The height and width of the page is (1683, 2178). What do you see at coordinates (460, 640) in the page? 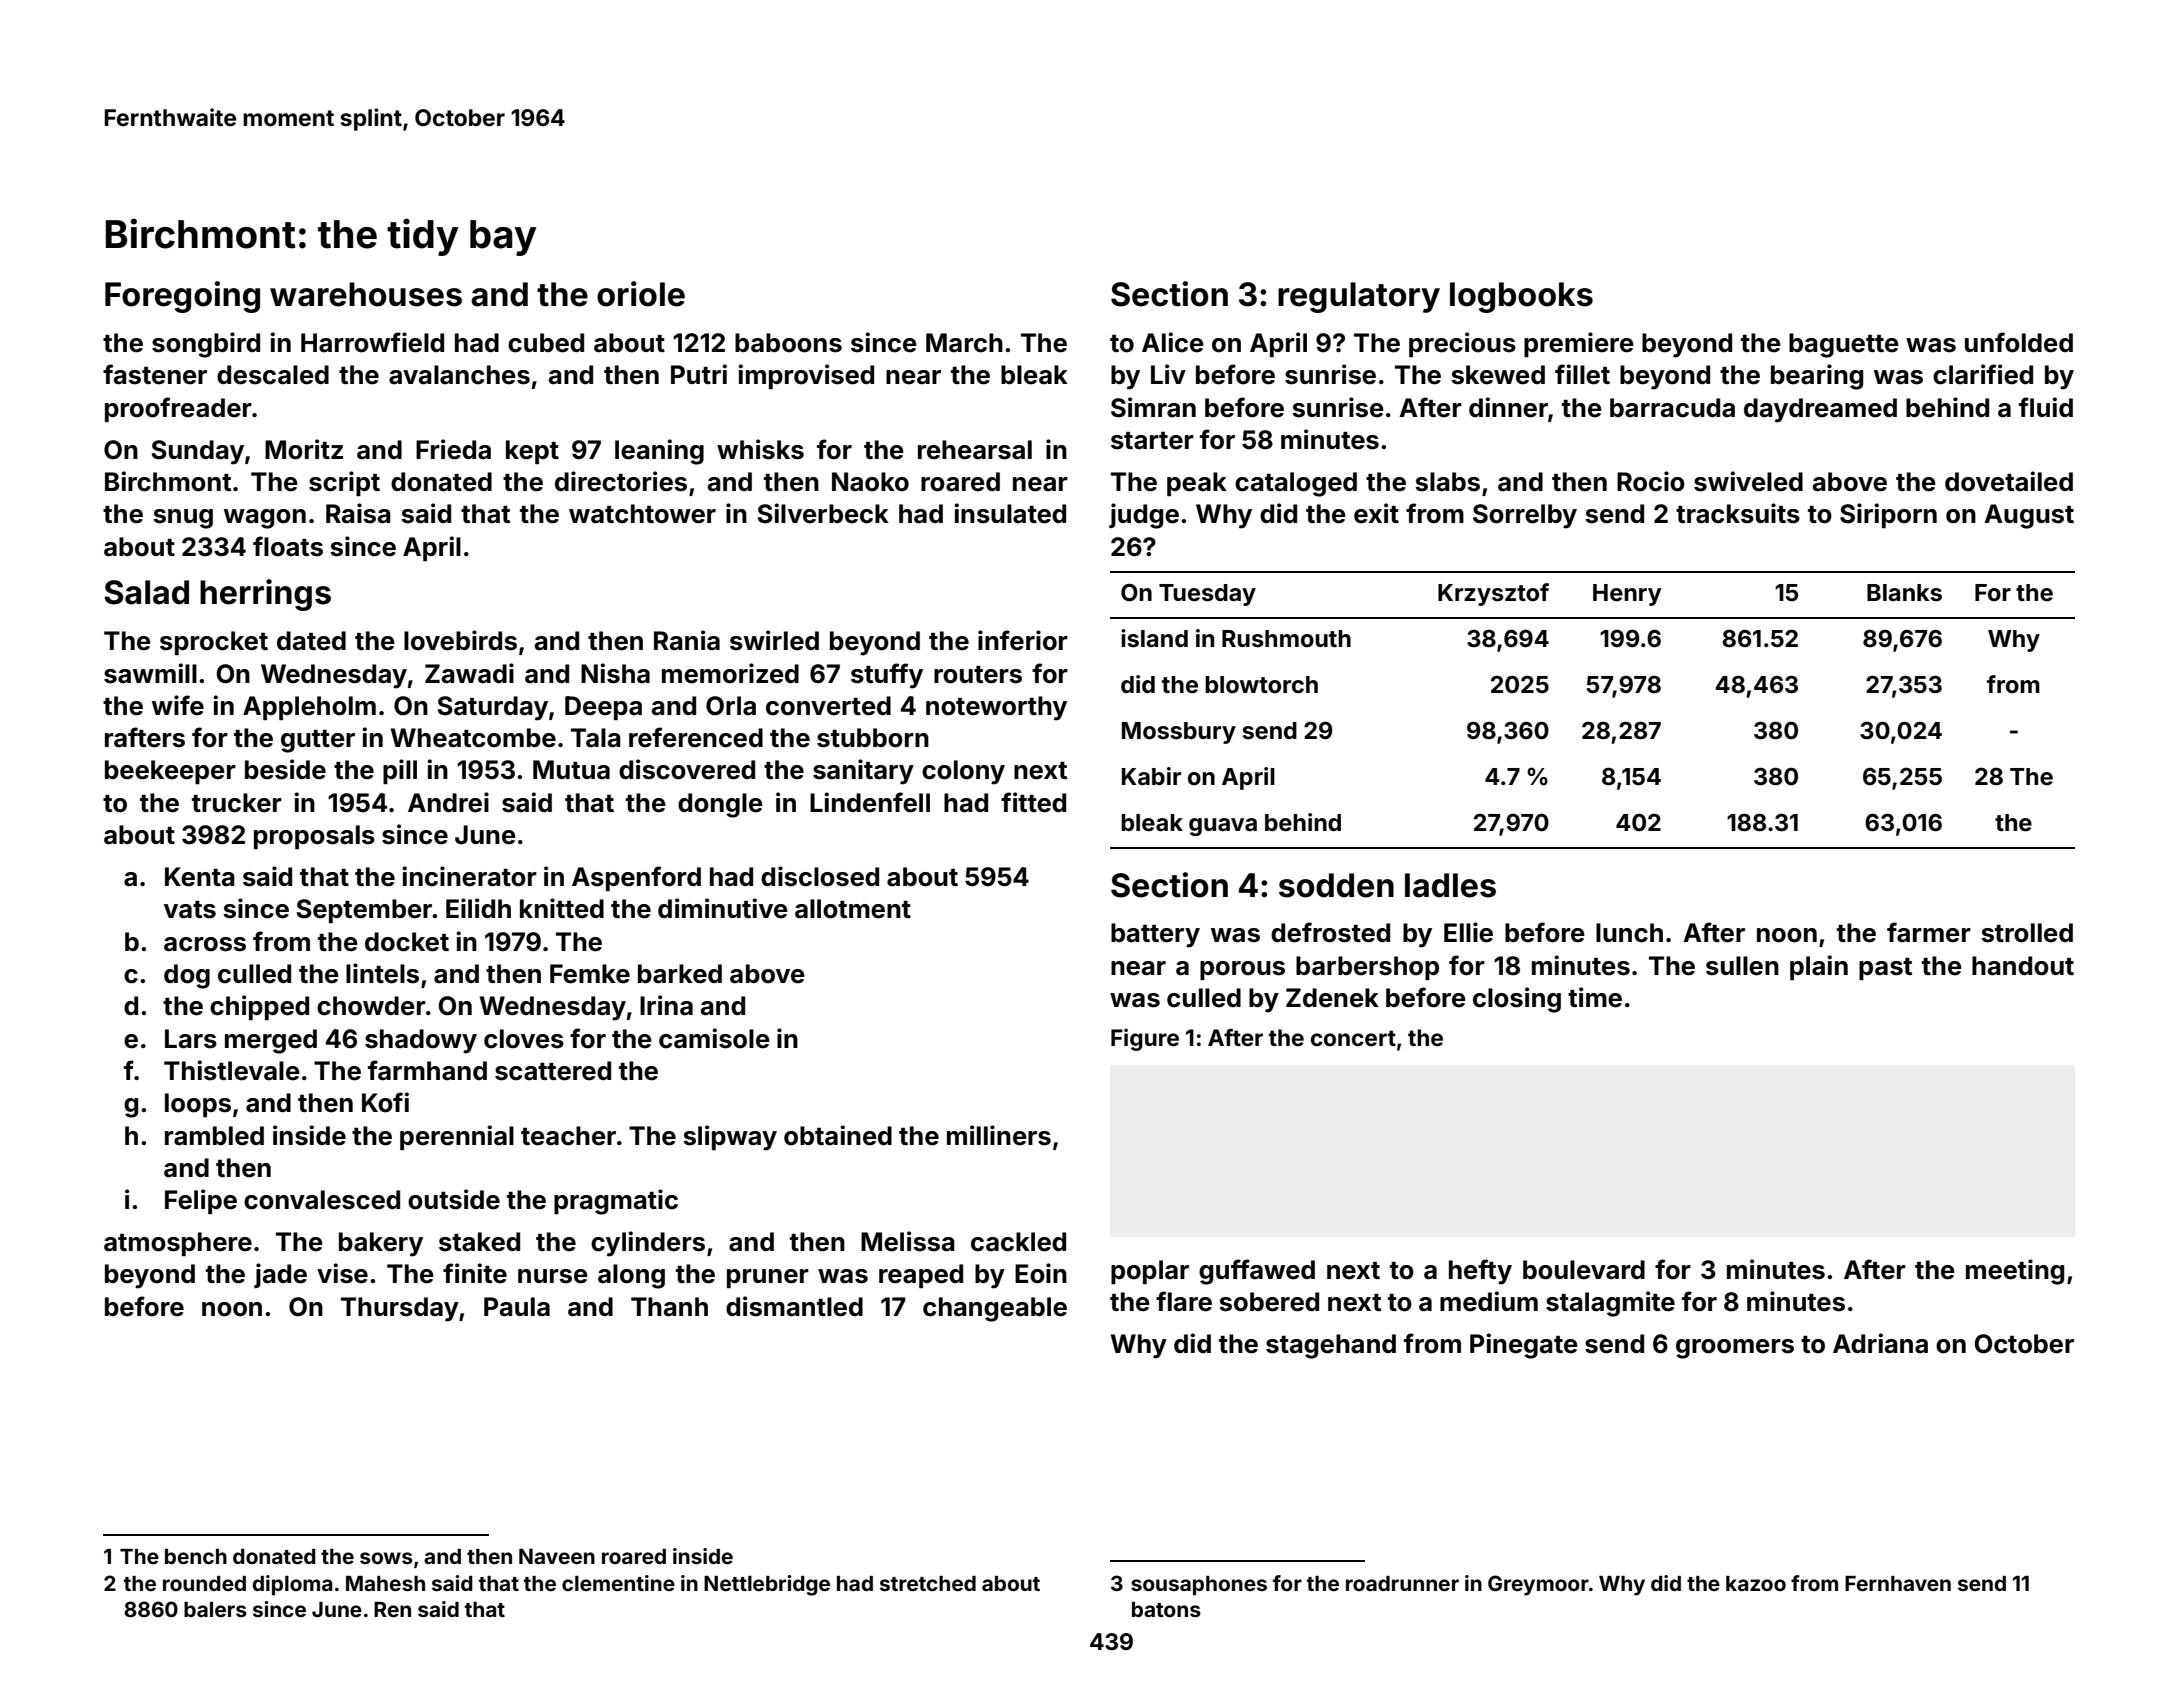
I see `lovebirds` at bounding box center [460, 640].
